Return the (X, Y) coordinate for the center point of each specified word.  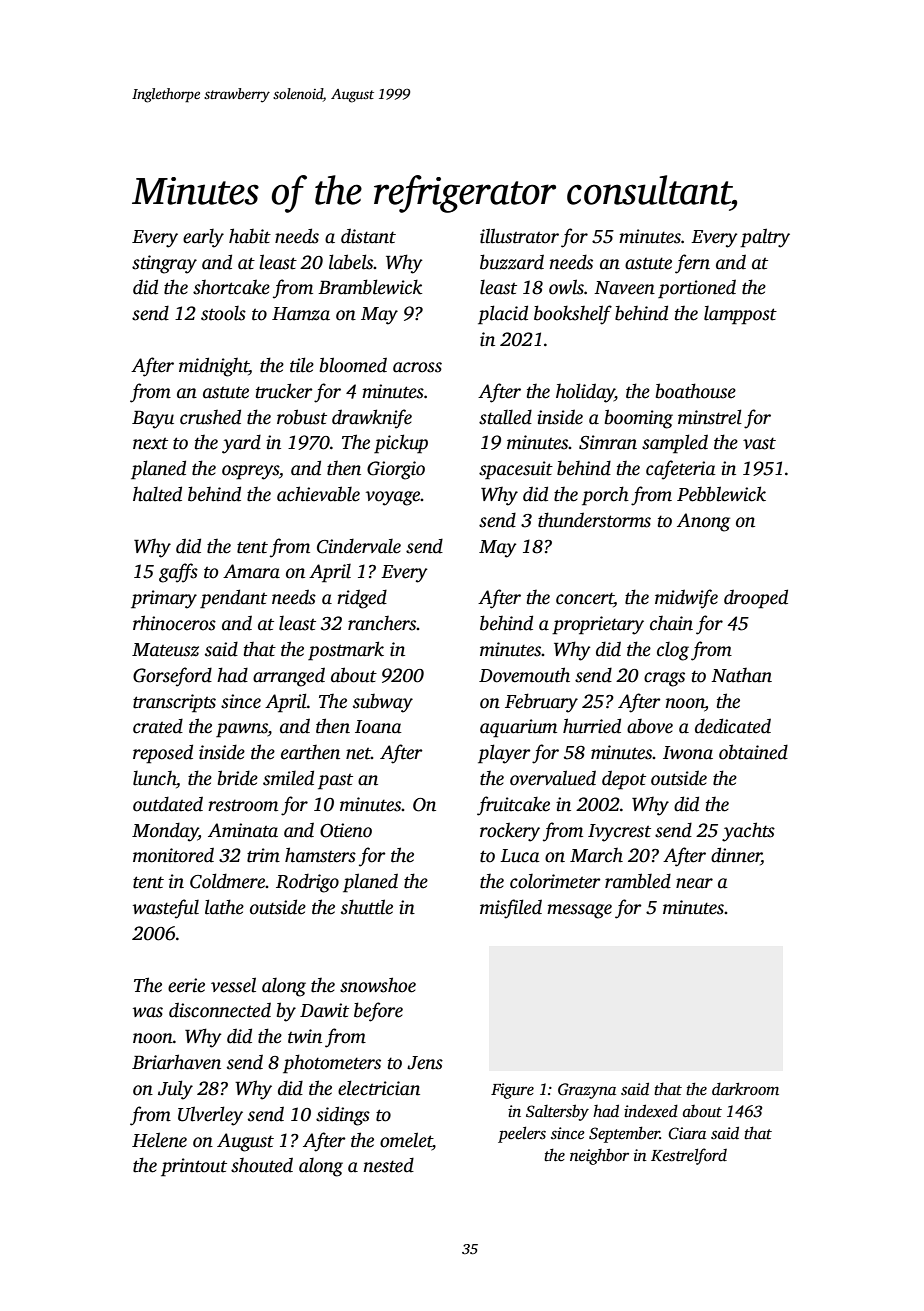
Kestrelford (689, 1156)
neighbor (599, 1156)
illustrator (519, 236)
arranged (289, 677)
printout (194, 1167)
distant (368, 236)
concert (585, 600)
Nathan (741, 675)
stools (223, 313)
